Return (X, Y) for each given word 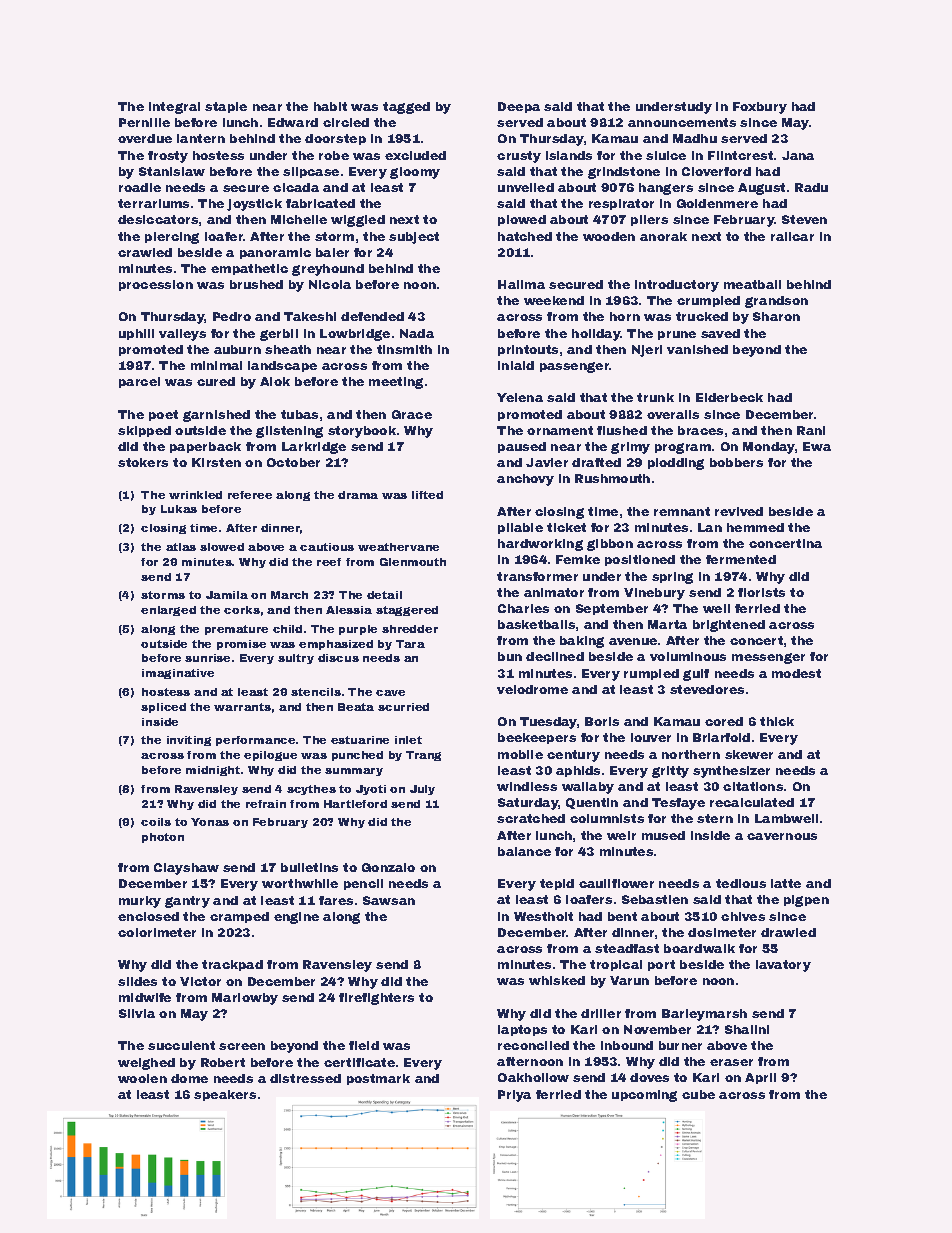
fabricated (320, 203)
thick (777, 721)
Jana (798, 155)
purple (358, 630)
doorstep (335, 139)
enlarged (168, 611)
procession (156, 285)
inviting (189, 741)
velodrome (532, 689)
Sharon (776, 316)
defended (372, 316)
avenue (633, 641)
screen (242, 1046)
